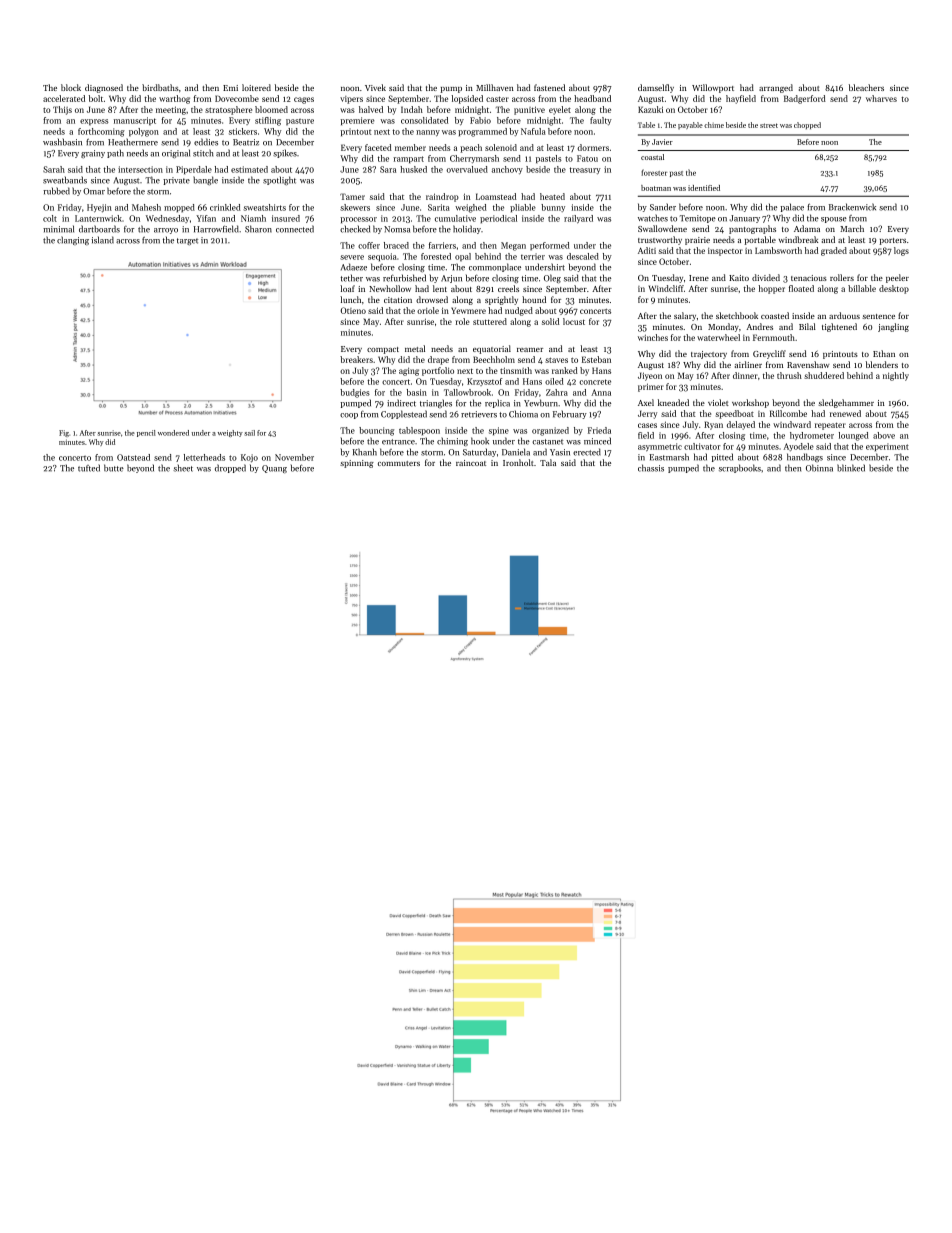 This screenshot has width=952, height=1233. Describe the element at coordinates (852, 207) in the screenshot. I see `Brackenwick` at that location.
